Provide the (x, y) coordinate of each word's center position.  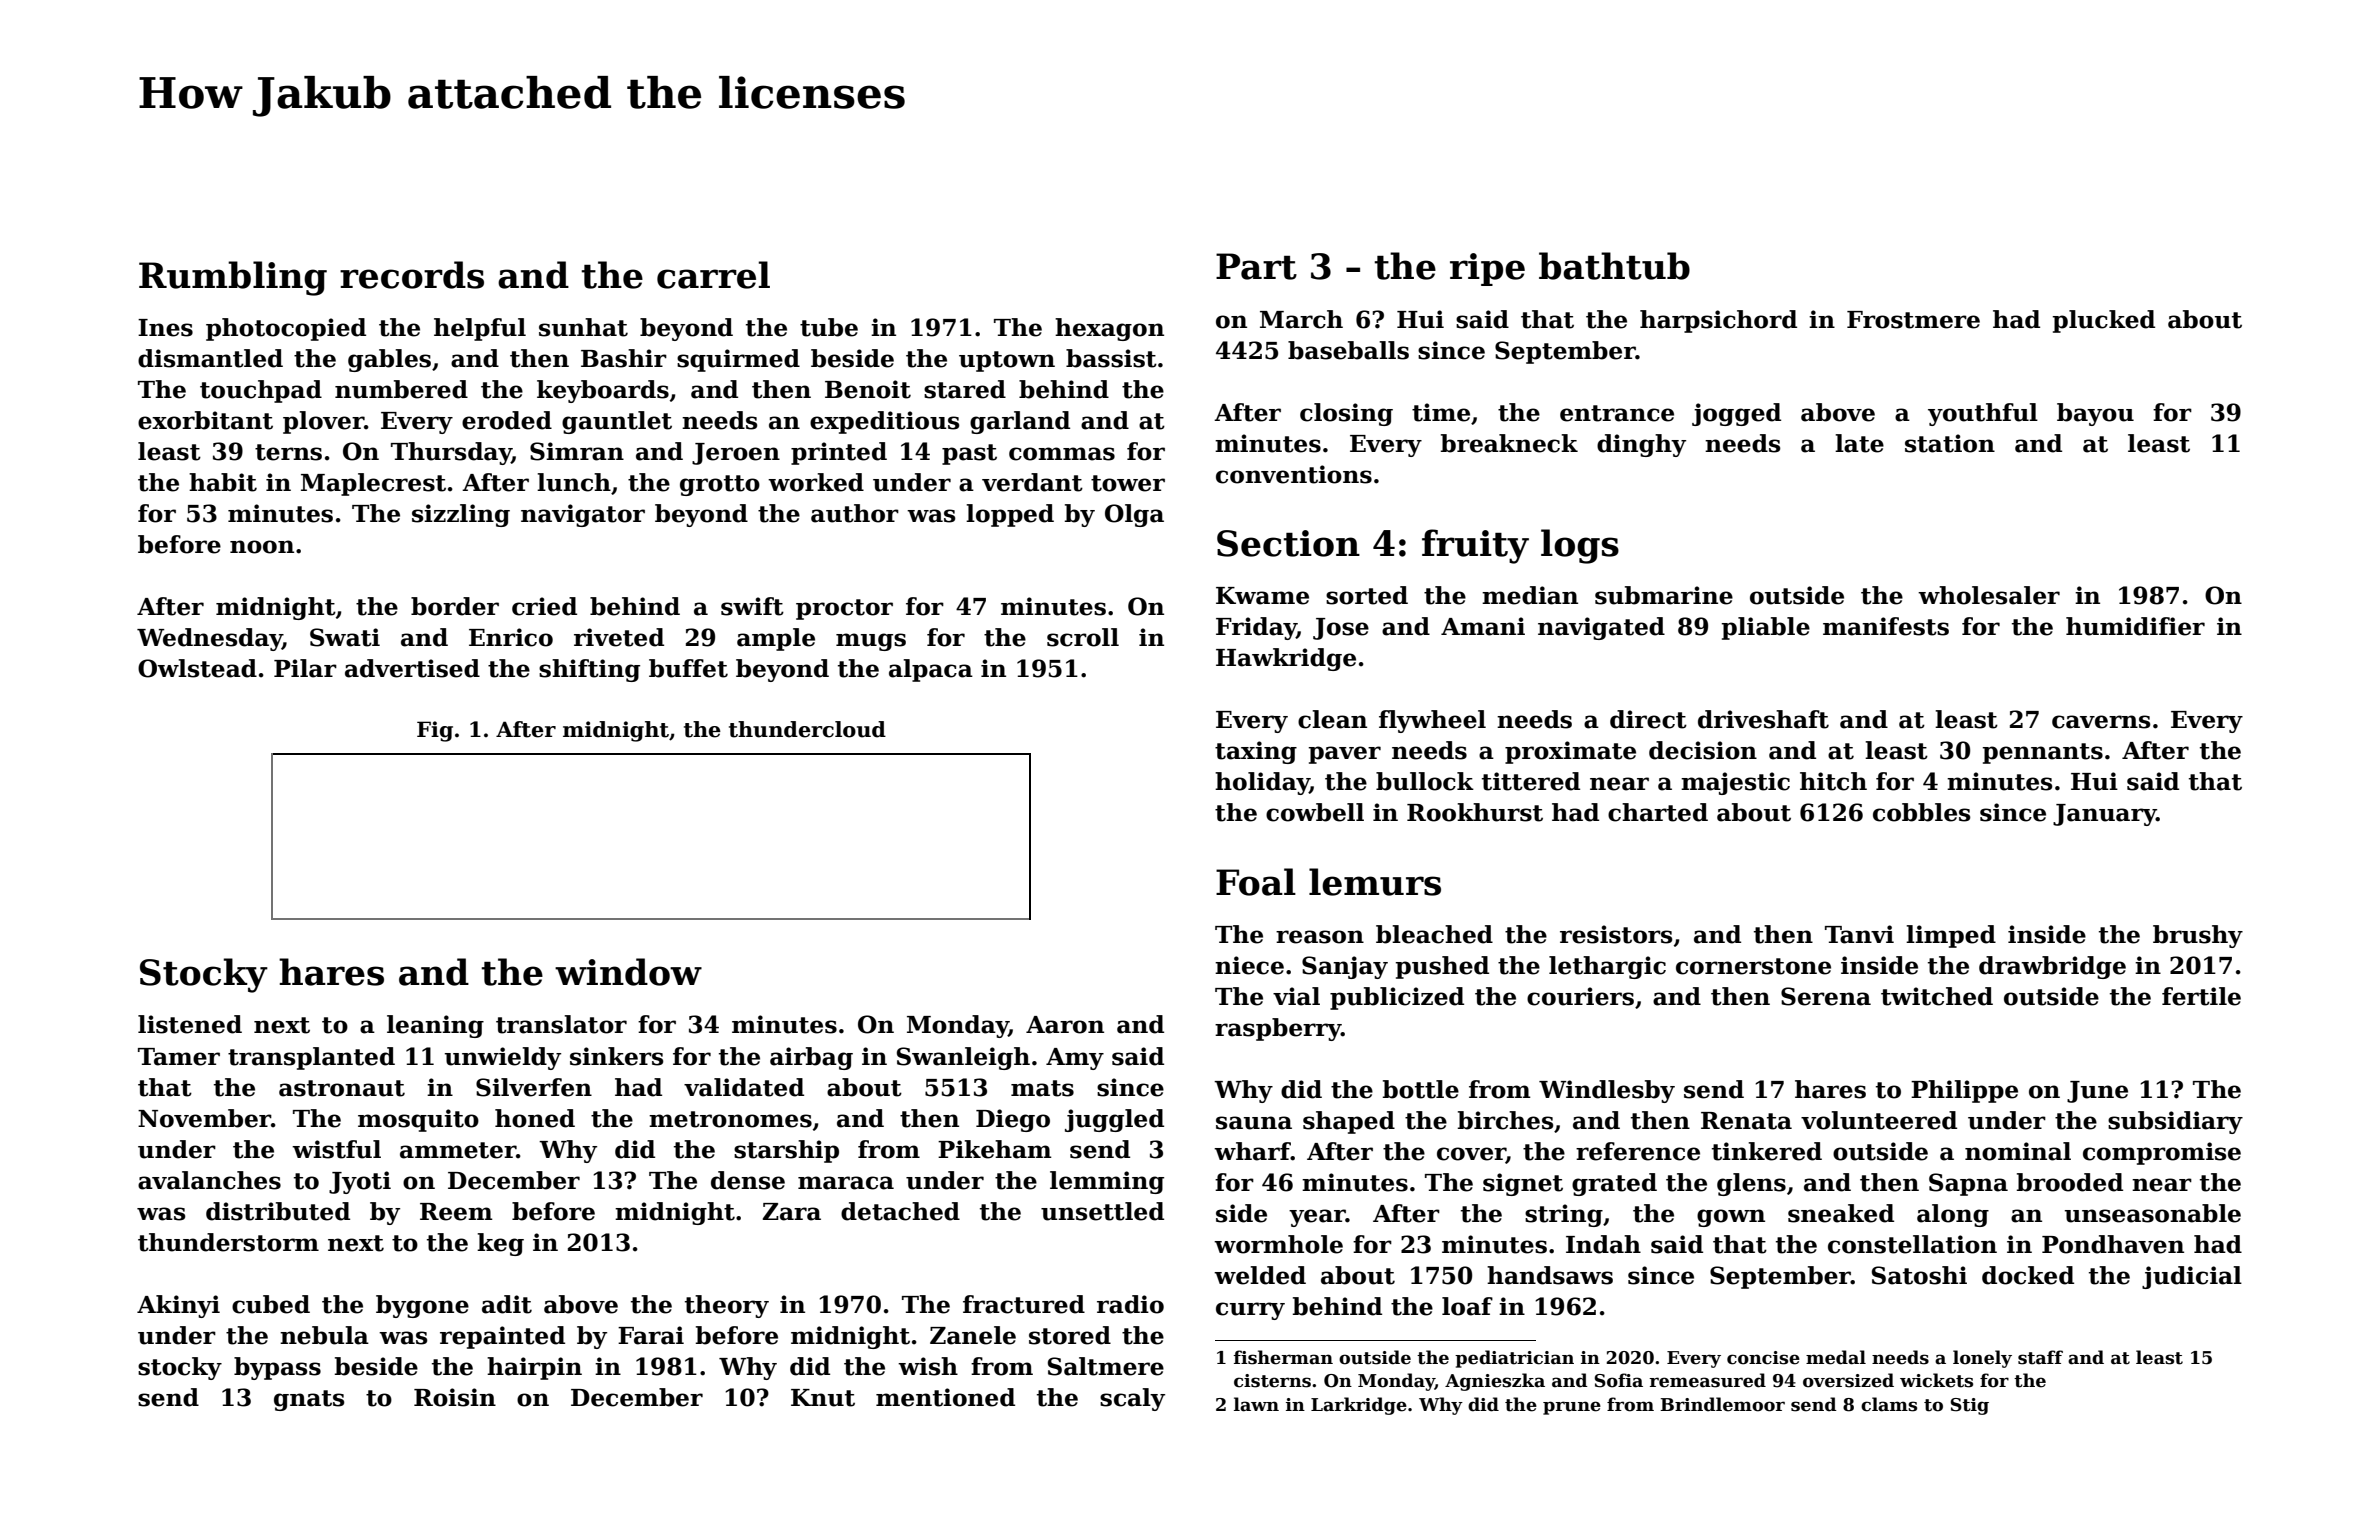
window (628, 972)
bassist (1111, 358)
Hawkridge (1286, 659)
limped (1951, 936)
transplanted (311, 1058)
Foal (1256, 882)
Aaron (1065, 1025)
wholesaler (1989, 595)
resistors (1616, 934)
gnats (309, 1400)
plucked (2104, 321)
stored (1070, 1335)
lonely (1982, 1359)
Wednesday (210, 639)
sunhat (583, 327)
